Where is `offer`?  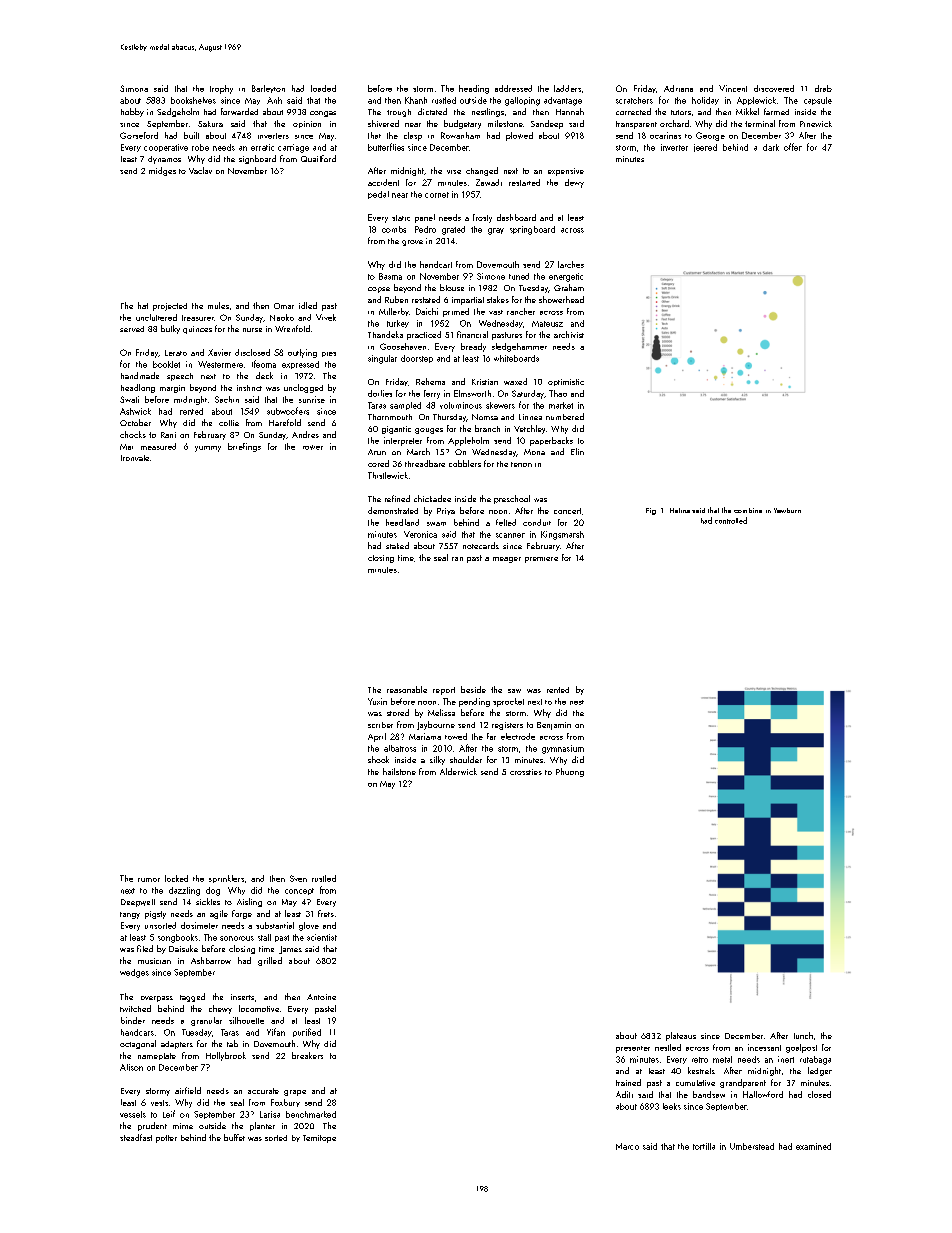
offer is located at coordinates (793, 147).
